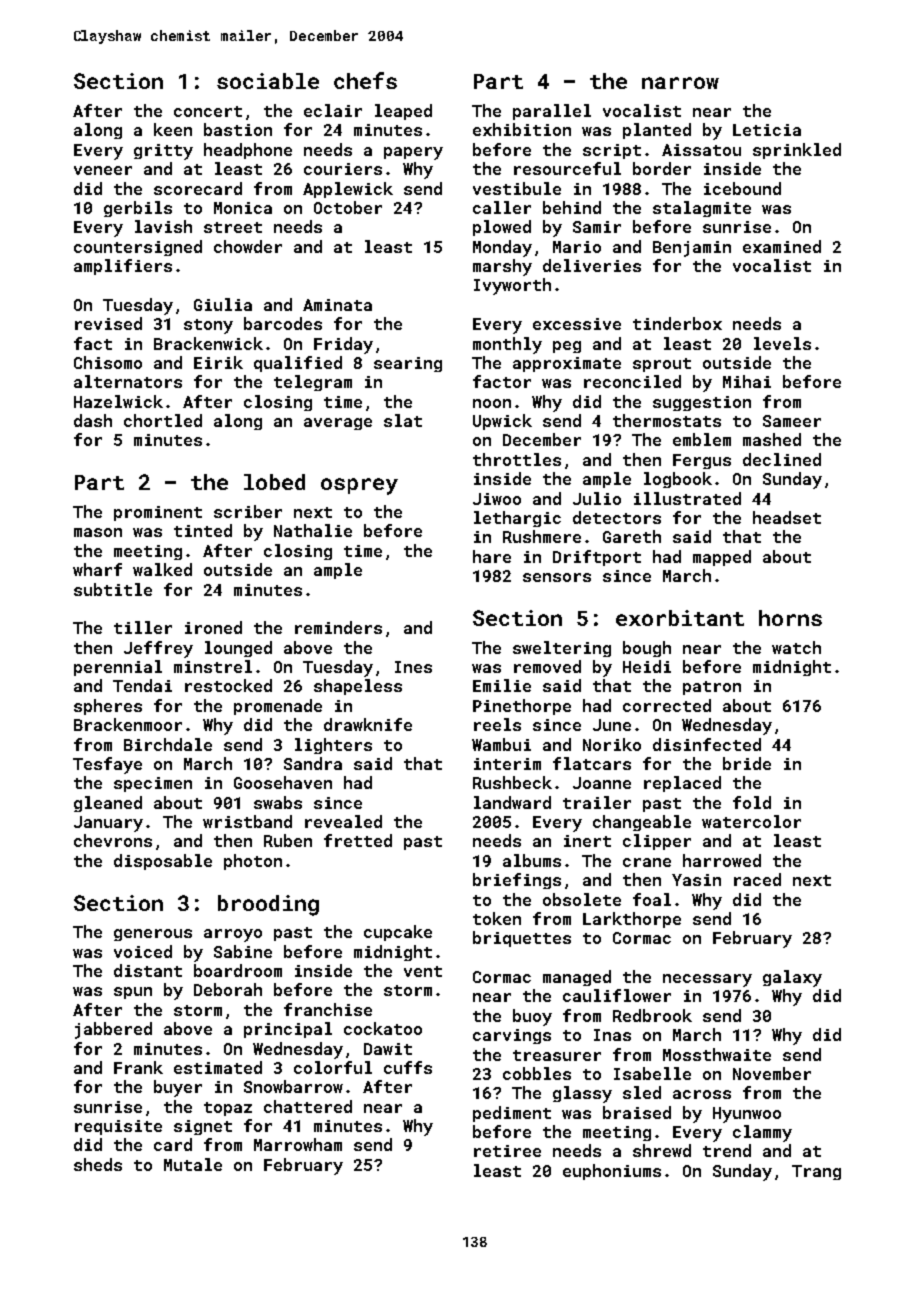 The width and height of the page is (924, 1308). What do you see at coordinates (163, 226) in the page?
I see `lavish` at bounding box center [163, 226].
